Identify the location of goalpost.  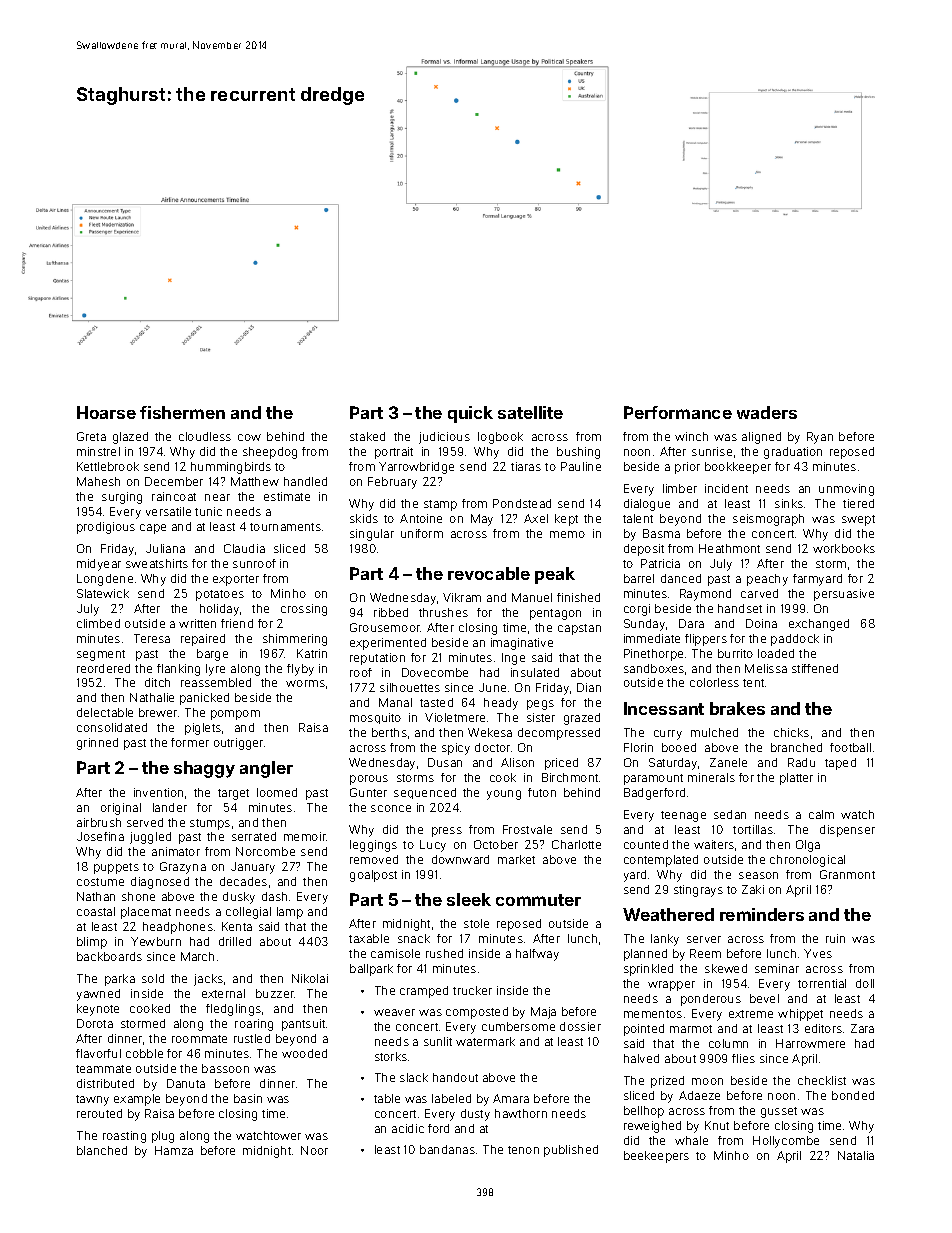
(373, 876).
